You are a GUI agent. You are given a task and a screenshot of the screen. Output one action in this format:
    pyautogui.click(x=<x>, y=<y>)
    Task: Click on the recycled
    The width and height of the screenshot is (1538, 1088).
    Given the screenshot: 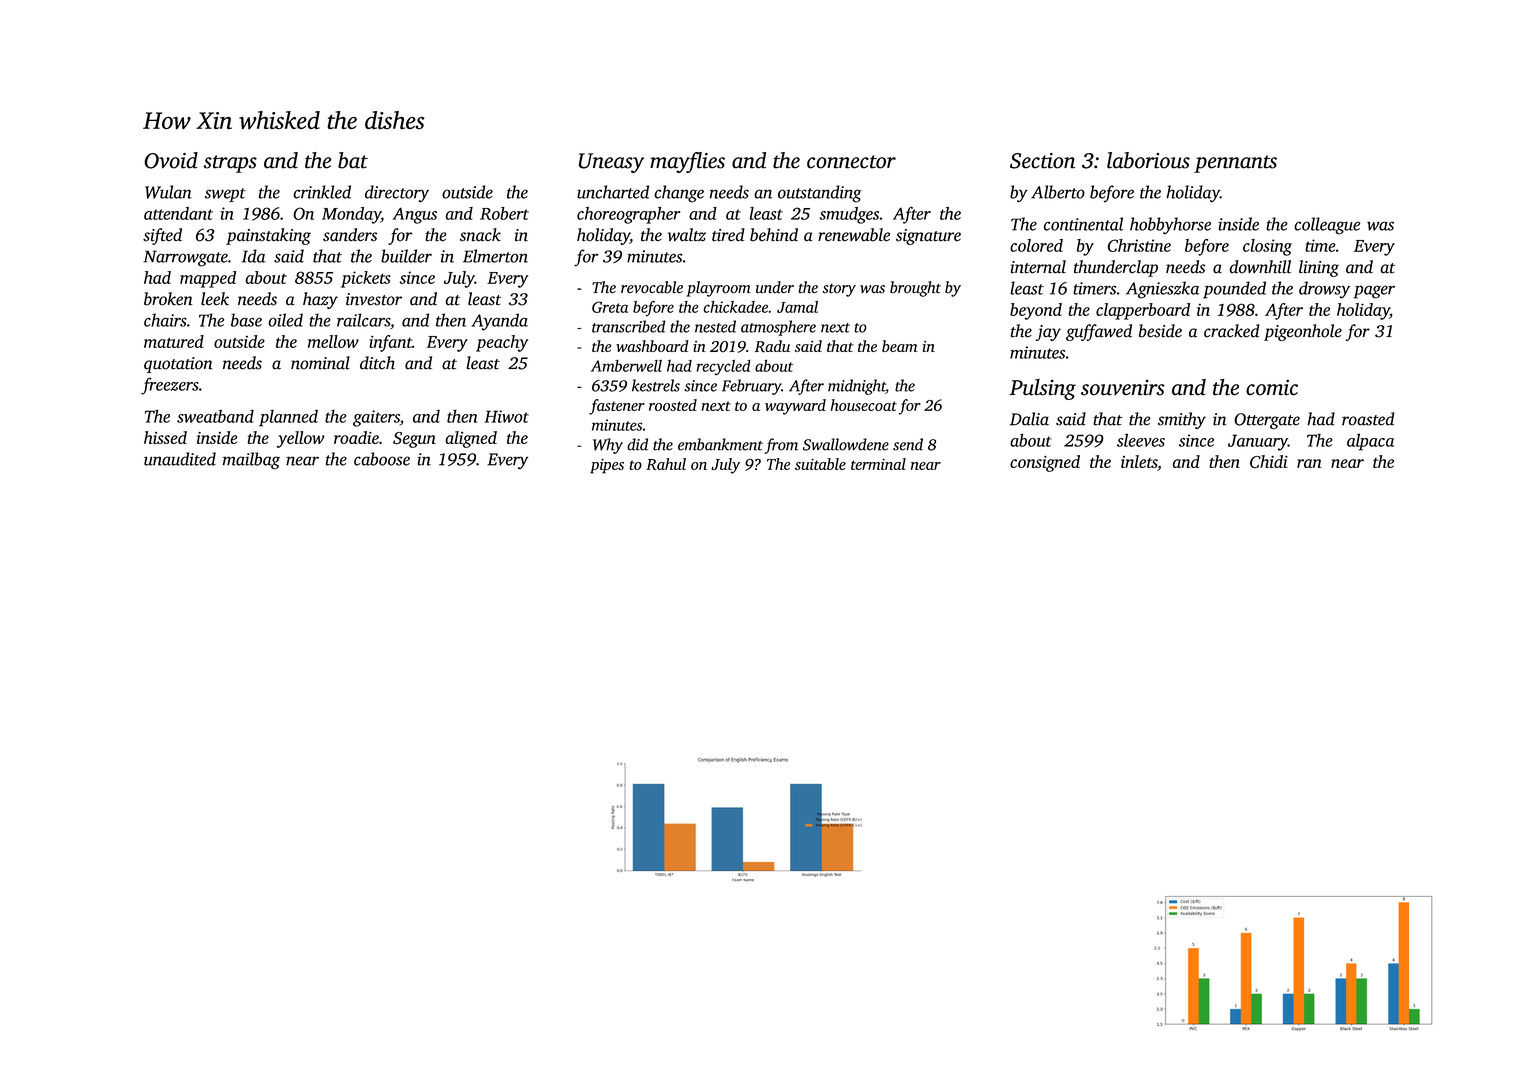 What is the action you would take?
    pyautogui.click(x=723, y=368)
